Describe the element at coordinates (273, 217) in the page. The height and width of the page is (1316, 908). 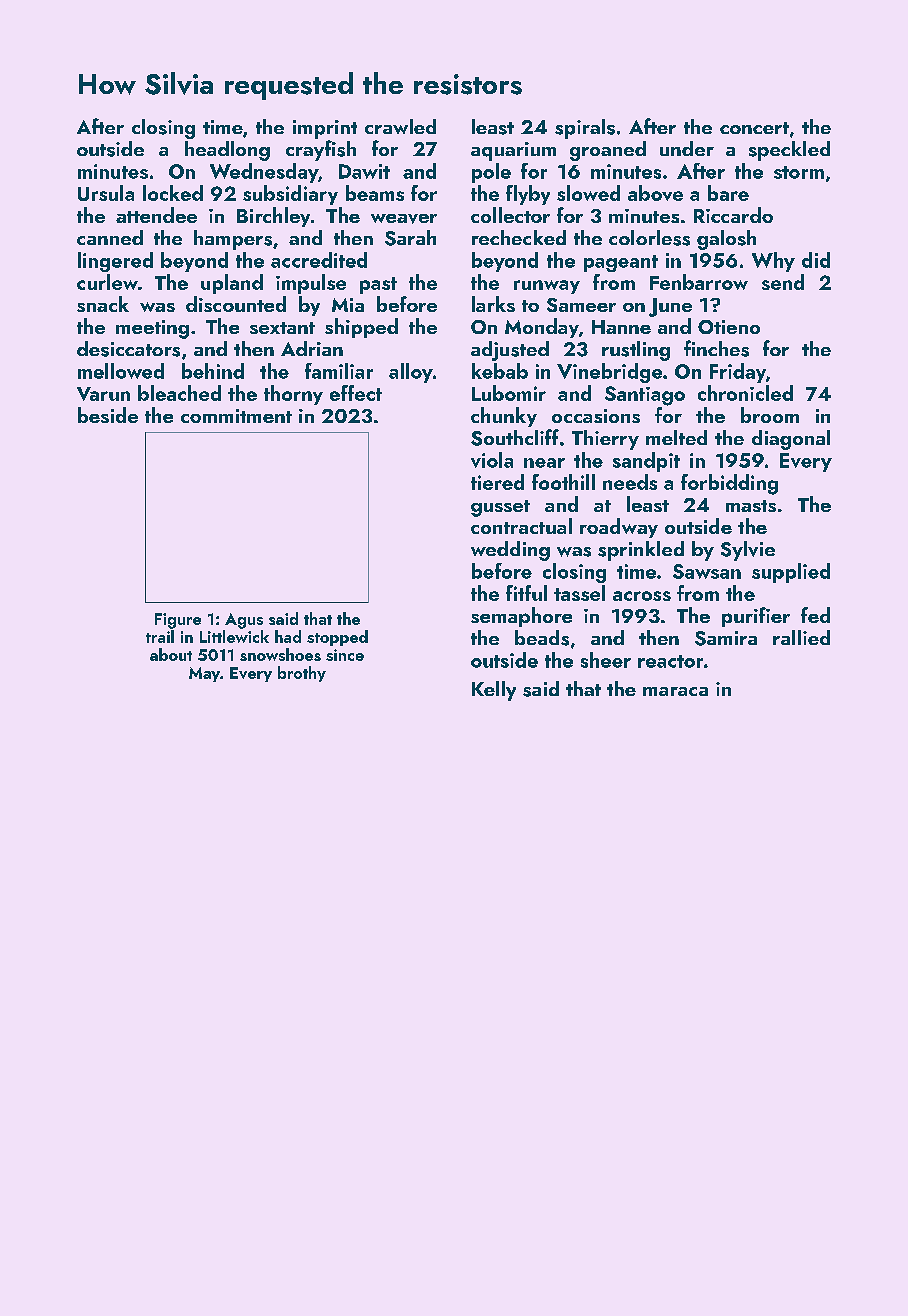
I see `Birchley` at that location.
